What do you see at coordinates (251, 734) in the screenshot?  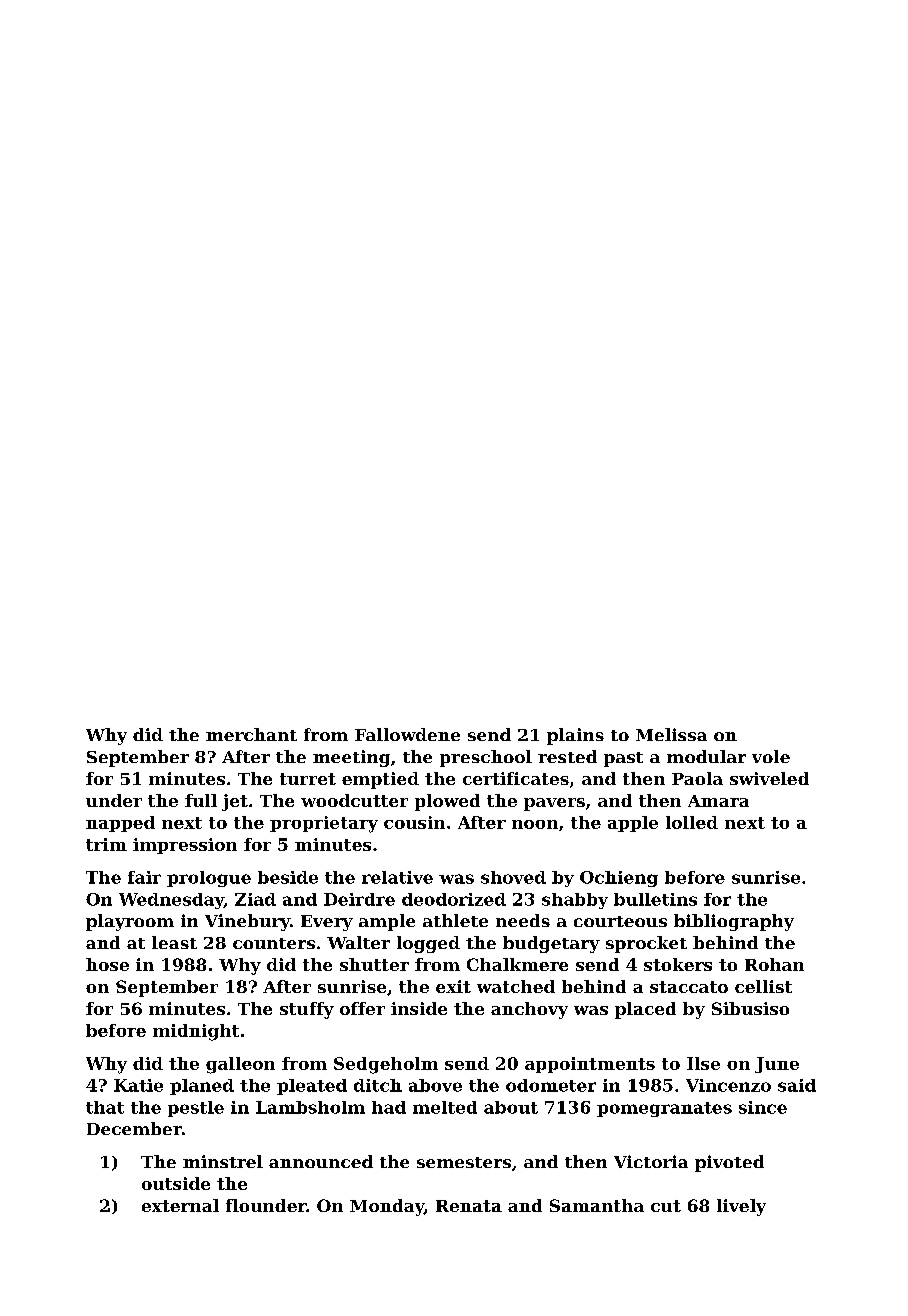 I see `merchant` at bounding box center [251, 734].
